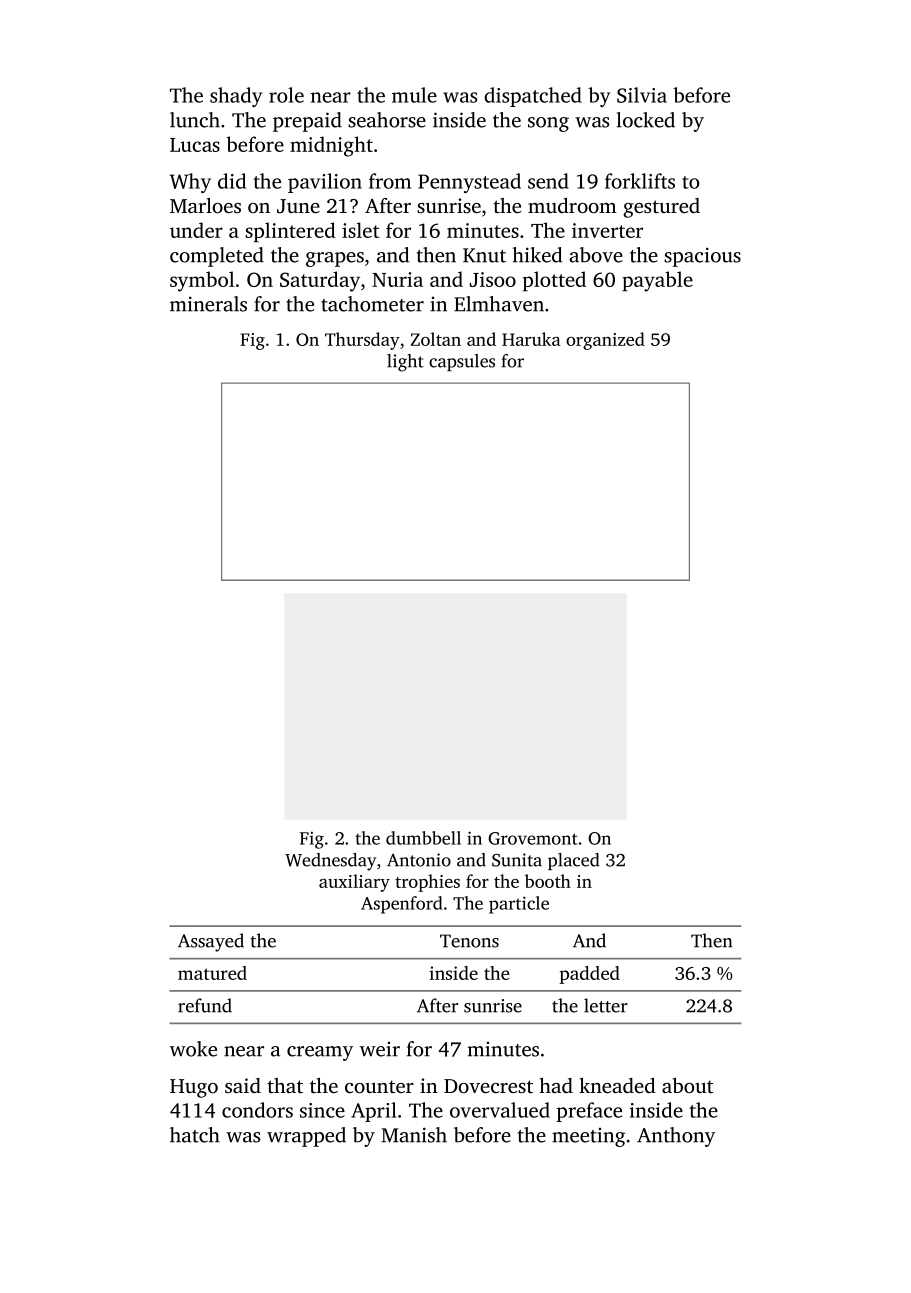  Describe the element at coordinates (212, 973) in the screenshot. I see `matured` at that location.
